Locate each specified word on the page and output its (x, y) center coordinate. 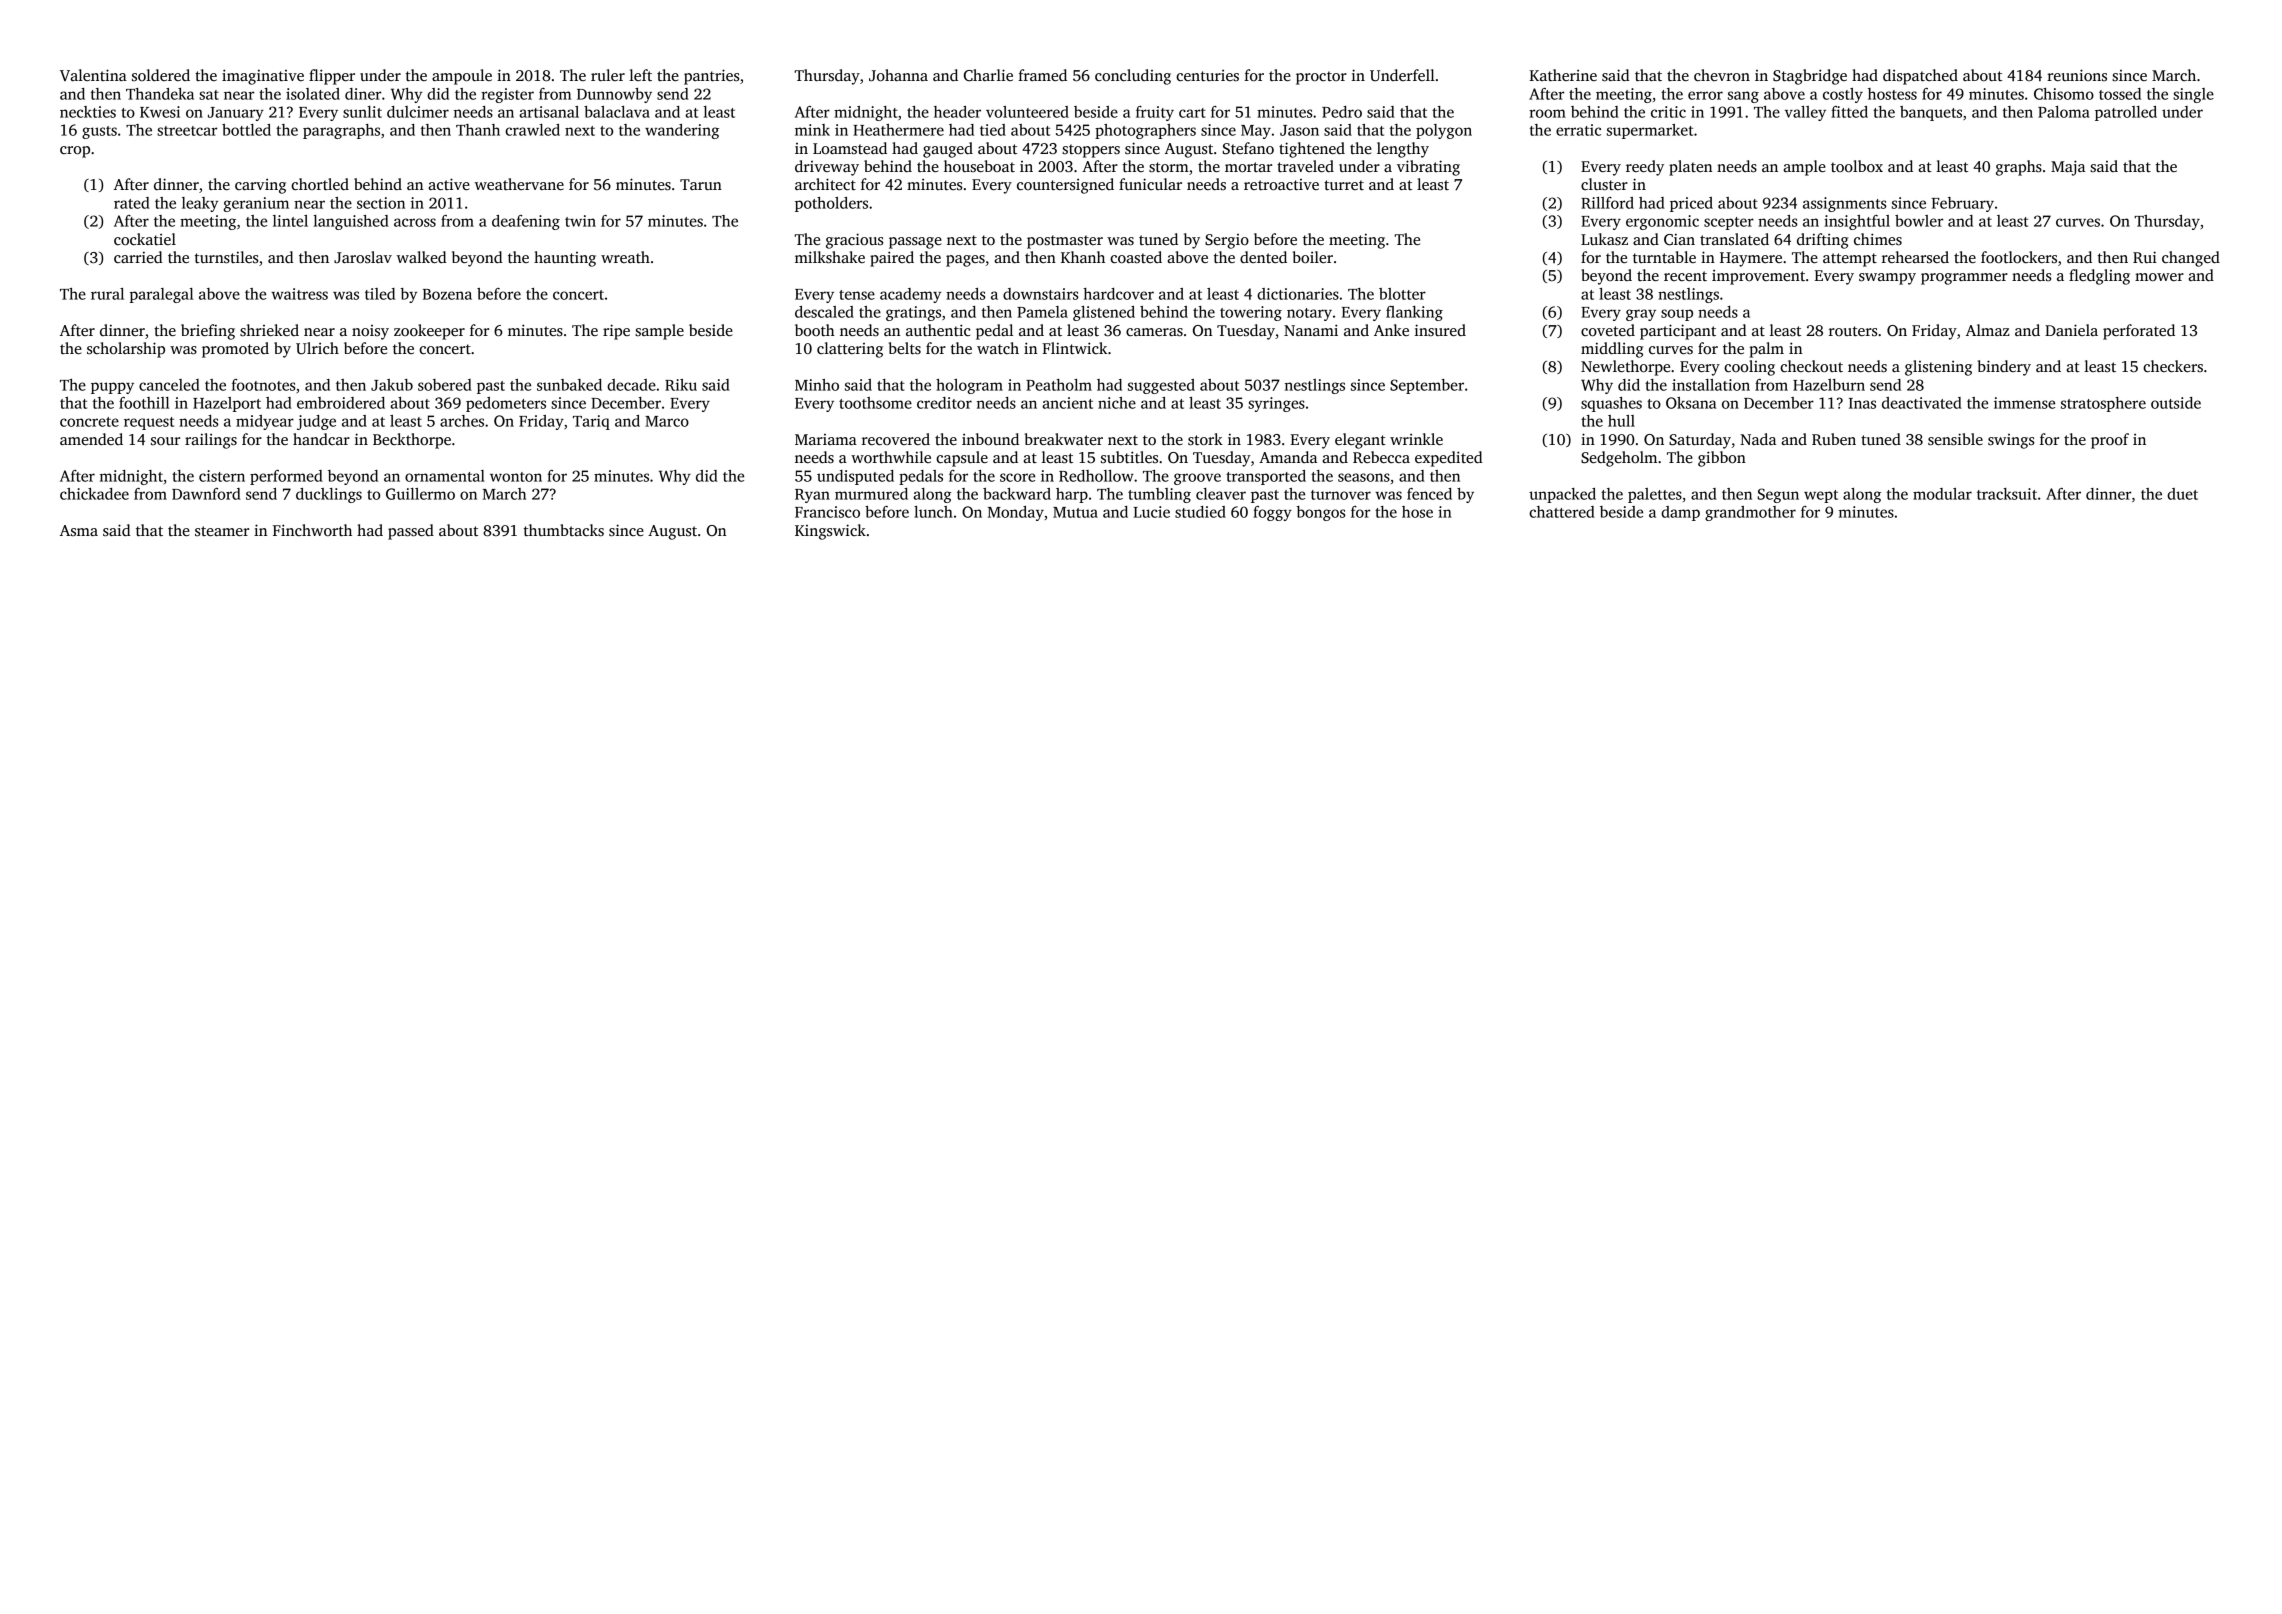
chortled (320, 184)
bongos (1320, 513)
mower (2159, 277)
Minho (817, 385)
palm (1766, 350)
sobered (445, 385)
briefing (208, 332)
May (1256, 132)
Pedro (1342, 112)
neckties (88, 112)
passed (411, 532)
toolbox (1857, 166)
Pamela (1042, 312)
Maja (2068, 168)
